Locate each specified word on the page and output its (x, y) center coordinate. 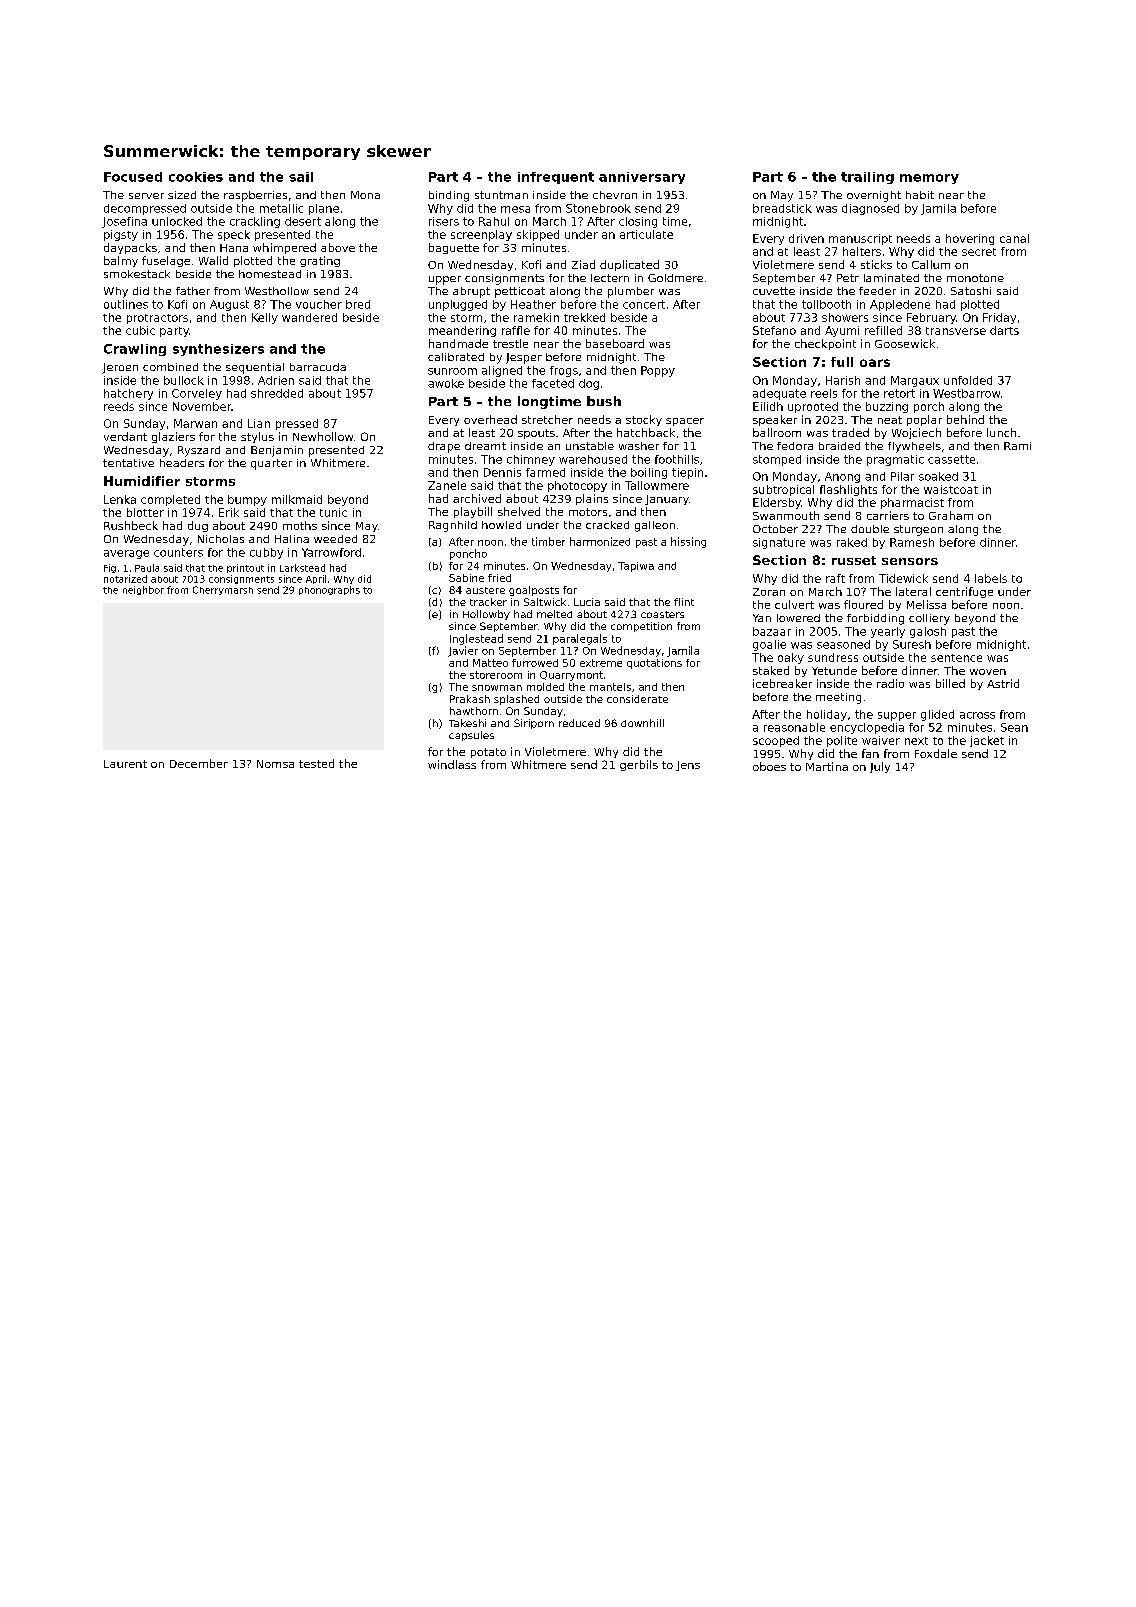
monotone (975, 278)
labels (991, 578)
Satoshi (971, 291)
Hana (234, 248)
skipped (538, 235)
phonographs (329, 590)
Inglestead (476, 639)
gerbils (639, 765)
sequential (255, 368)
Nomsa (275, 764)
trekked (584, 317)
